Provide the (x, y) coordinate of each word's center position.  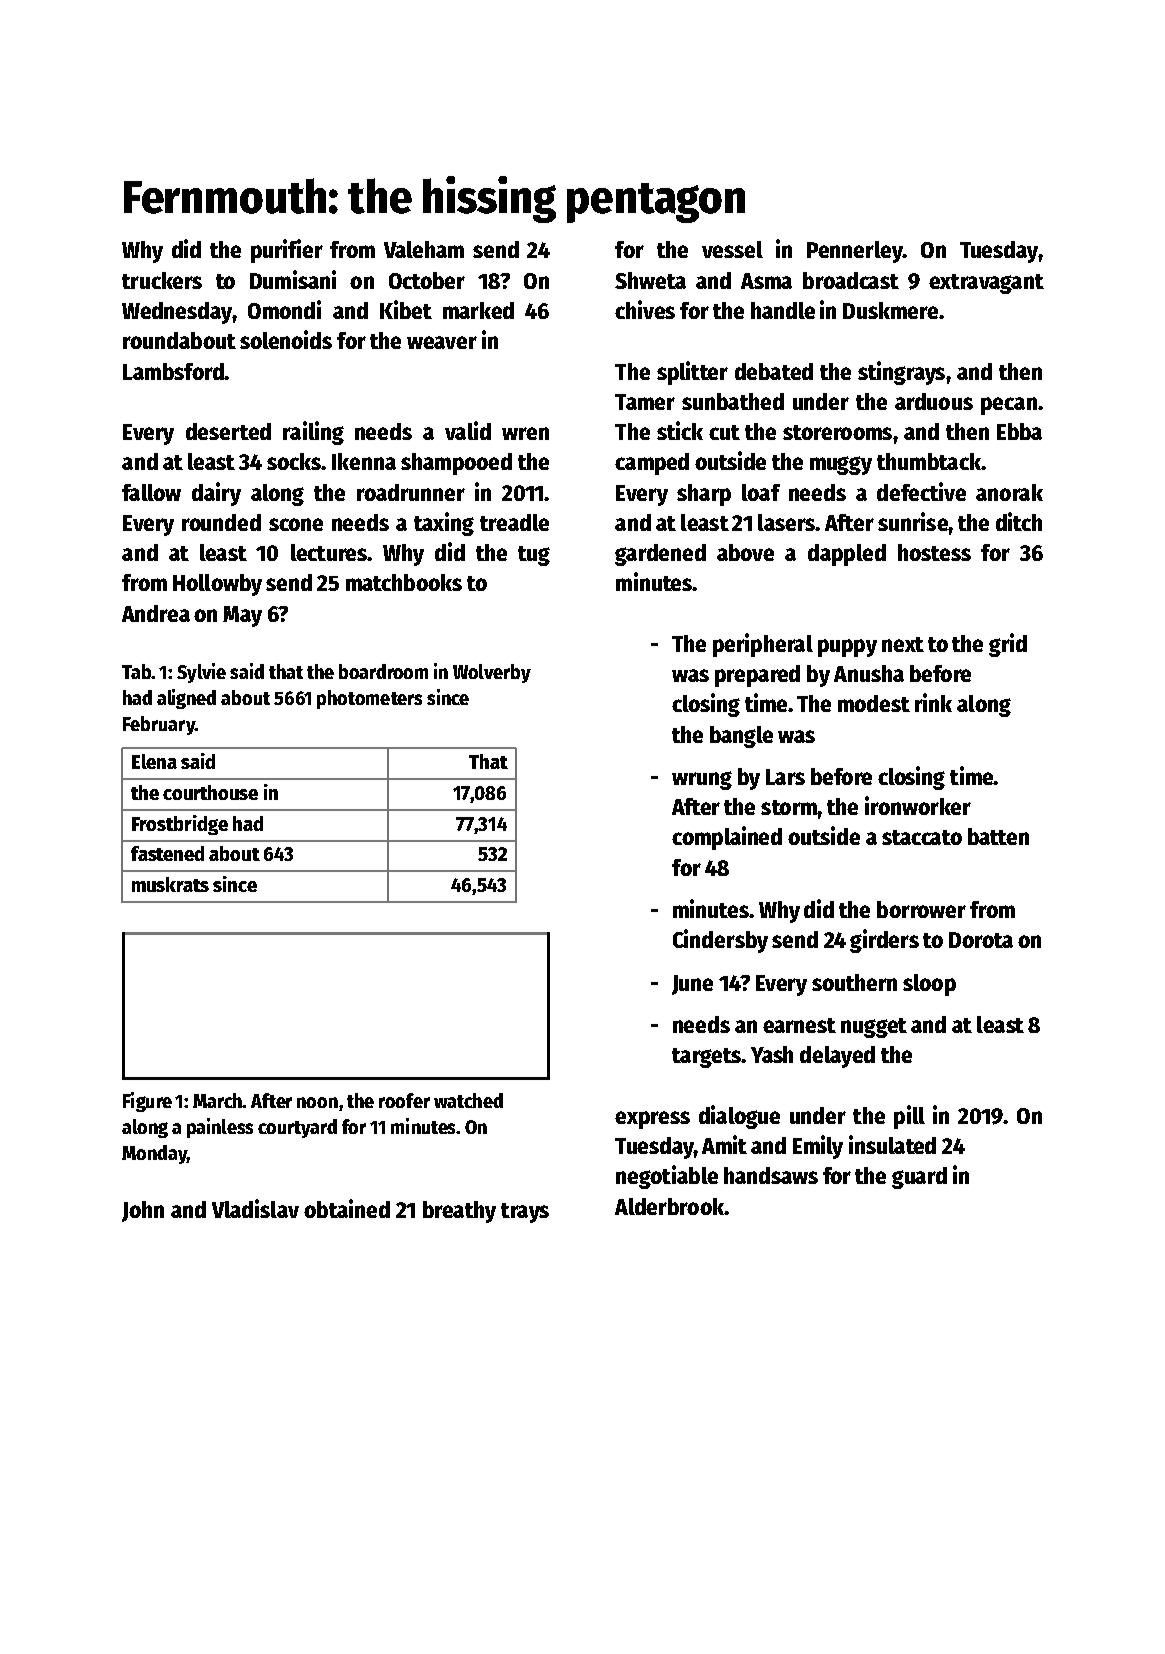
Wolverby (492, 673)
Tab (136, 671)
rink (933, 702)
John (143, 1211)
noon (317, 1102)
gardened (660, 555)
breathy (459, 1212)
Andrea (156, 613)
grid (1008, 645)
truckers (162, 280)
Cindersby (720, 941)
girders (884, 941)
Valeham (424, 249)
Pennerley (855, 252)
